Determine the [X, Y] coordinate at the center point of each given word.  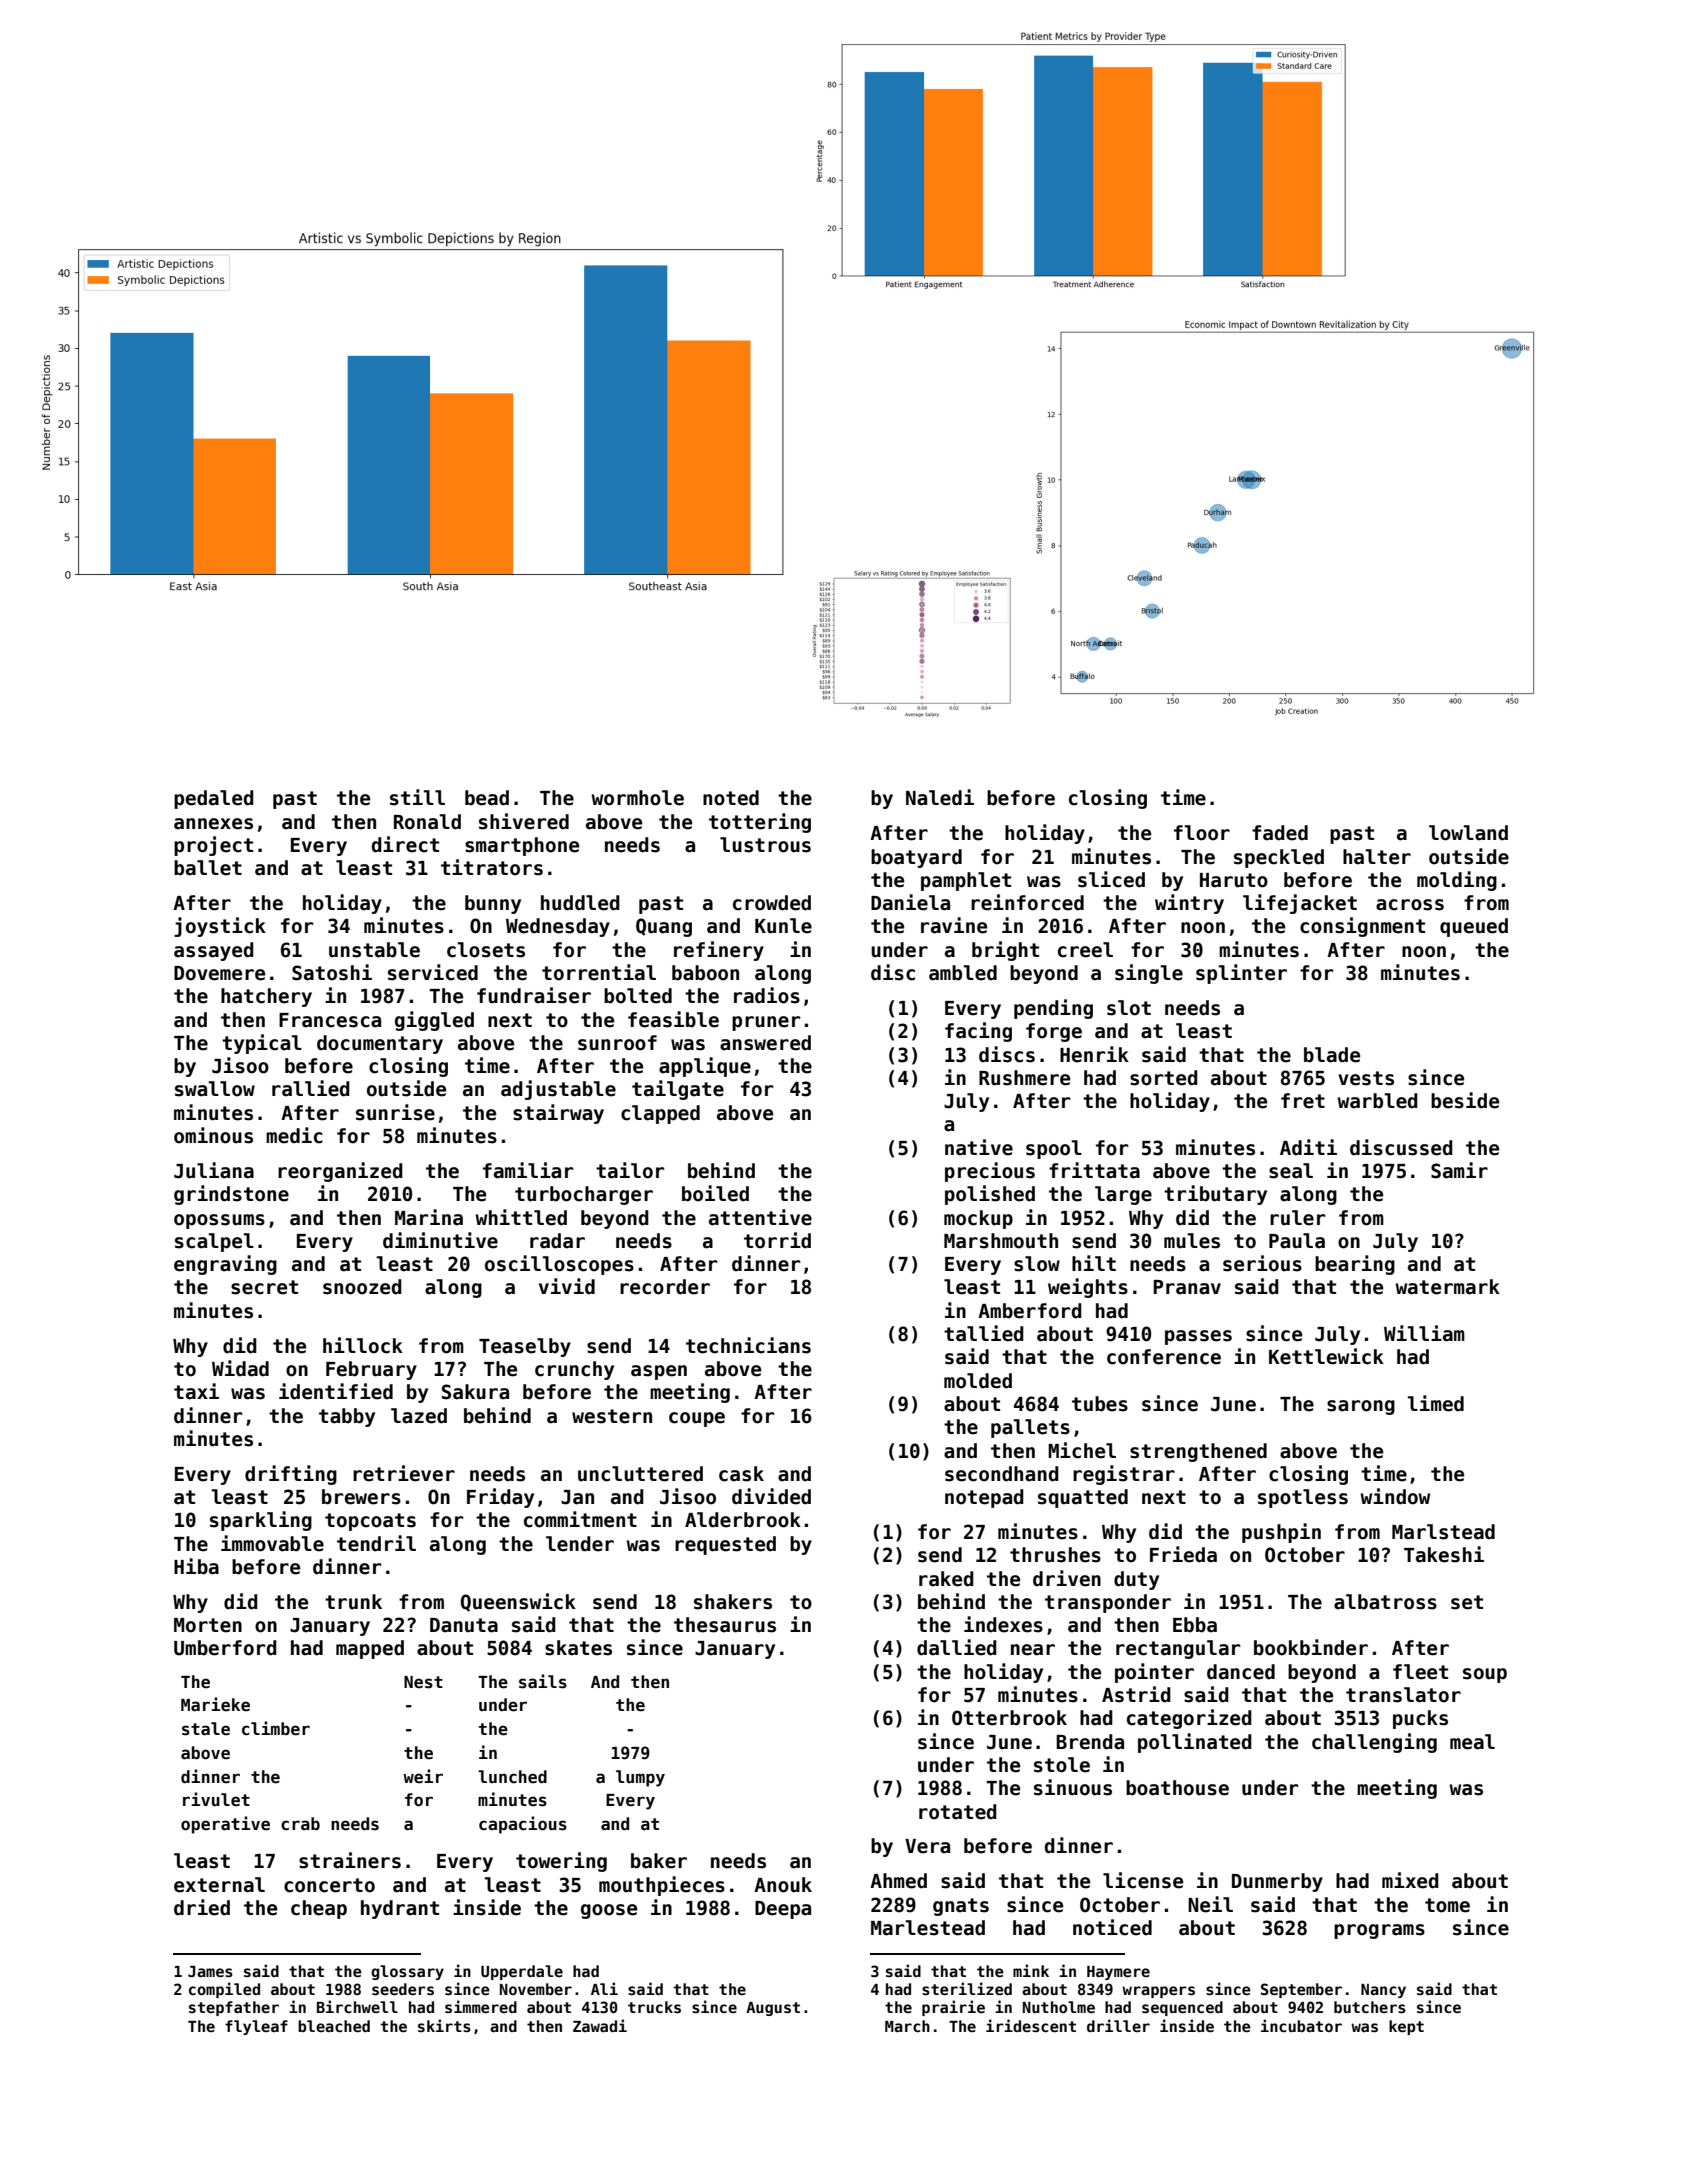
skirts [444, 2025]
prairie [953, 2008]
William [1424, 1333]
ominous [213, 1135]
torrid [777, 1240]
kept [1406, 2027]
